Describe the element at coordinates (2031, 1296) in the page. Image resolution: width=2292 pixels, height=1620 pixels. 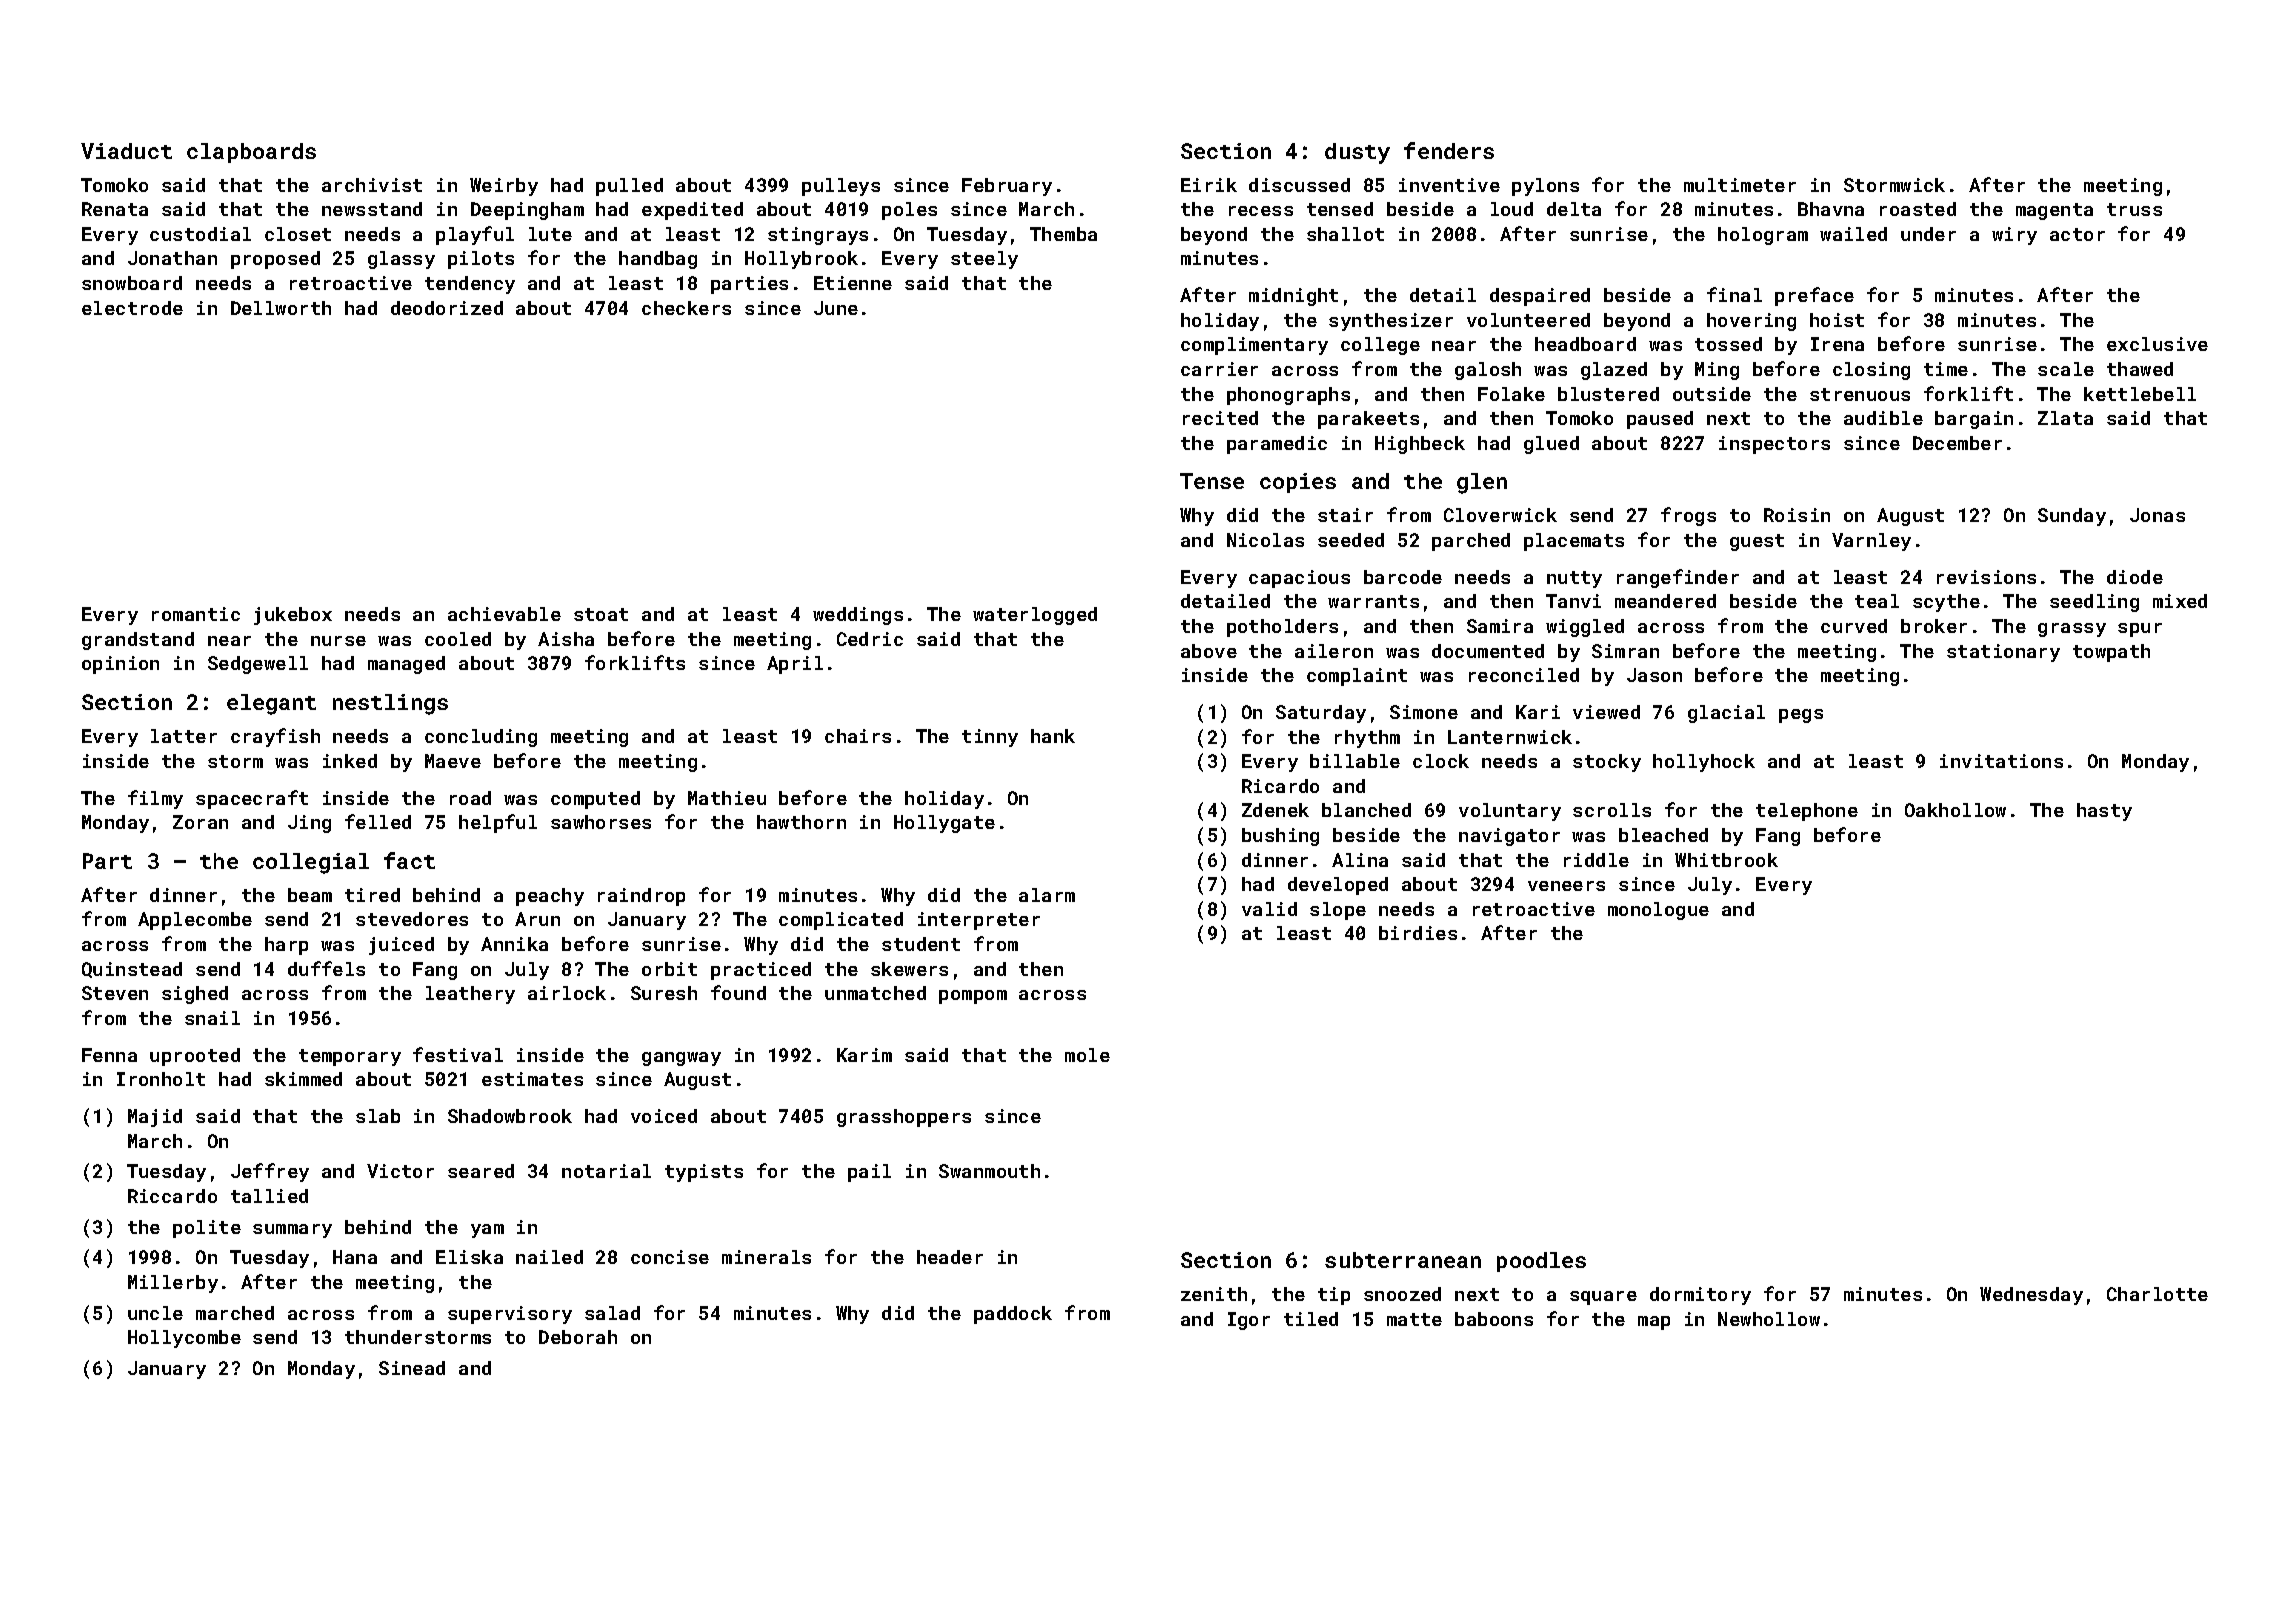
I see `Wednesday` at that location.
